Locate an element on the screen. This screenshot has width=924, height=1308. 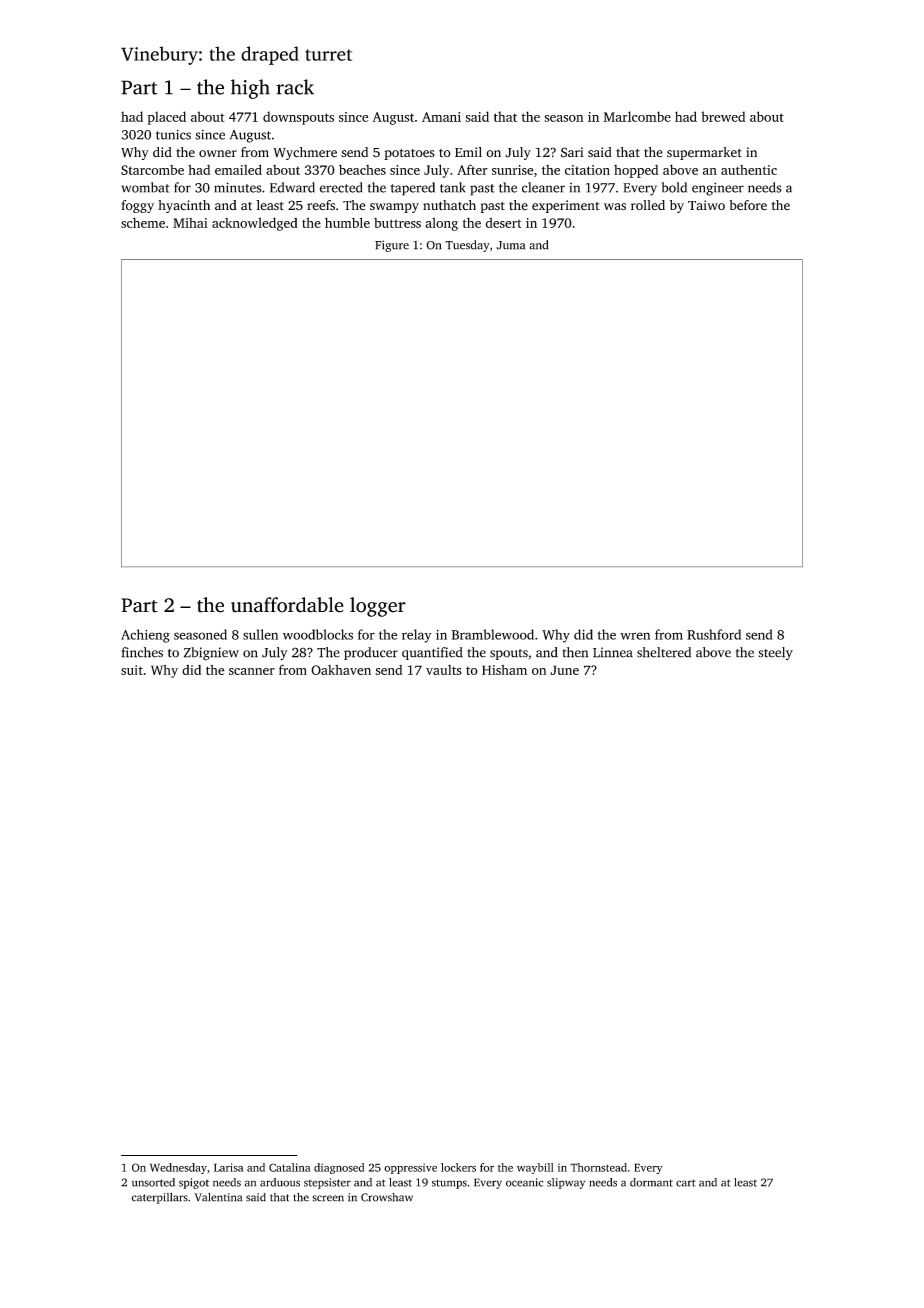
high is located at coordinates (250, 89).
